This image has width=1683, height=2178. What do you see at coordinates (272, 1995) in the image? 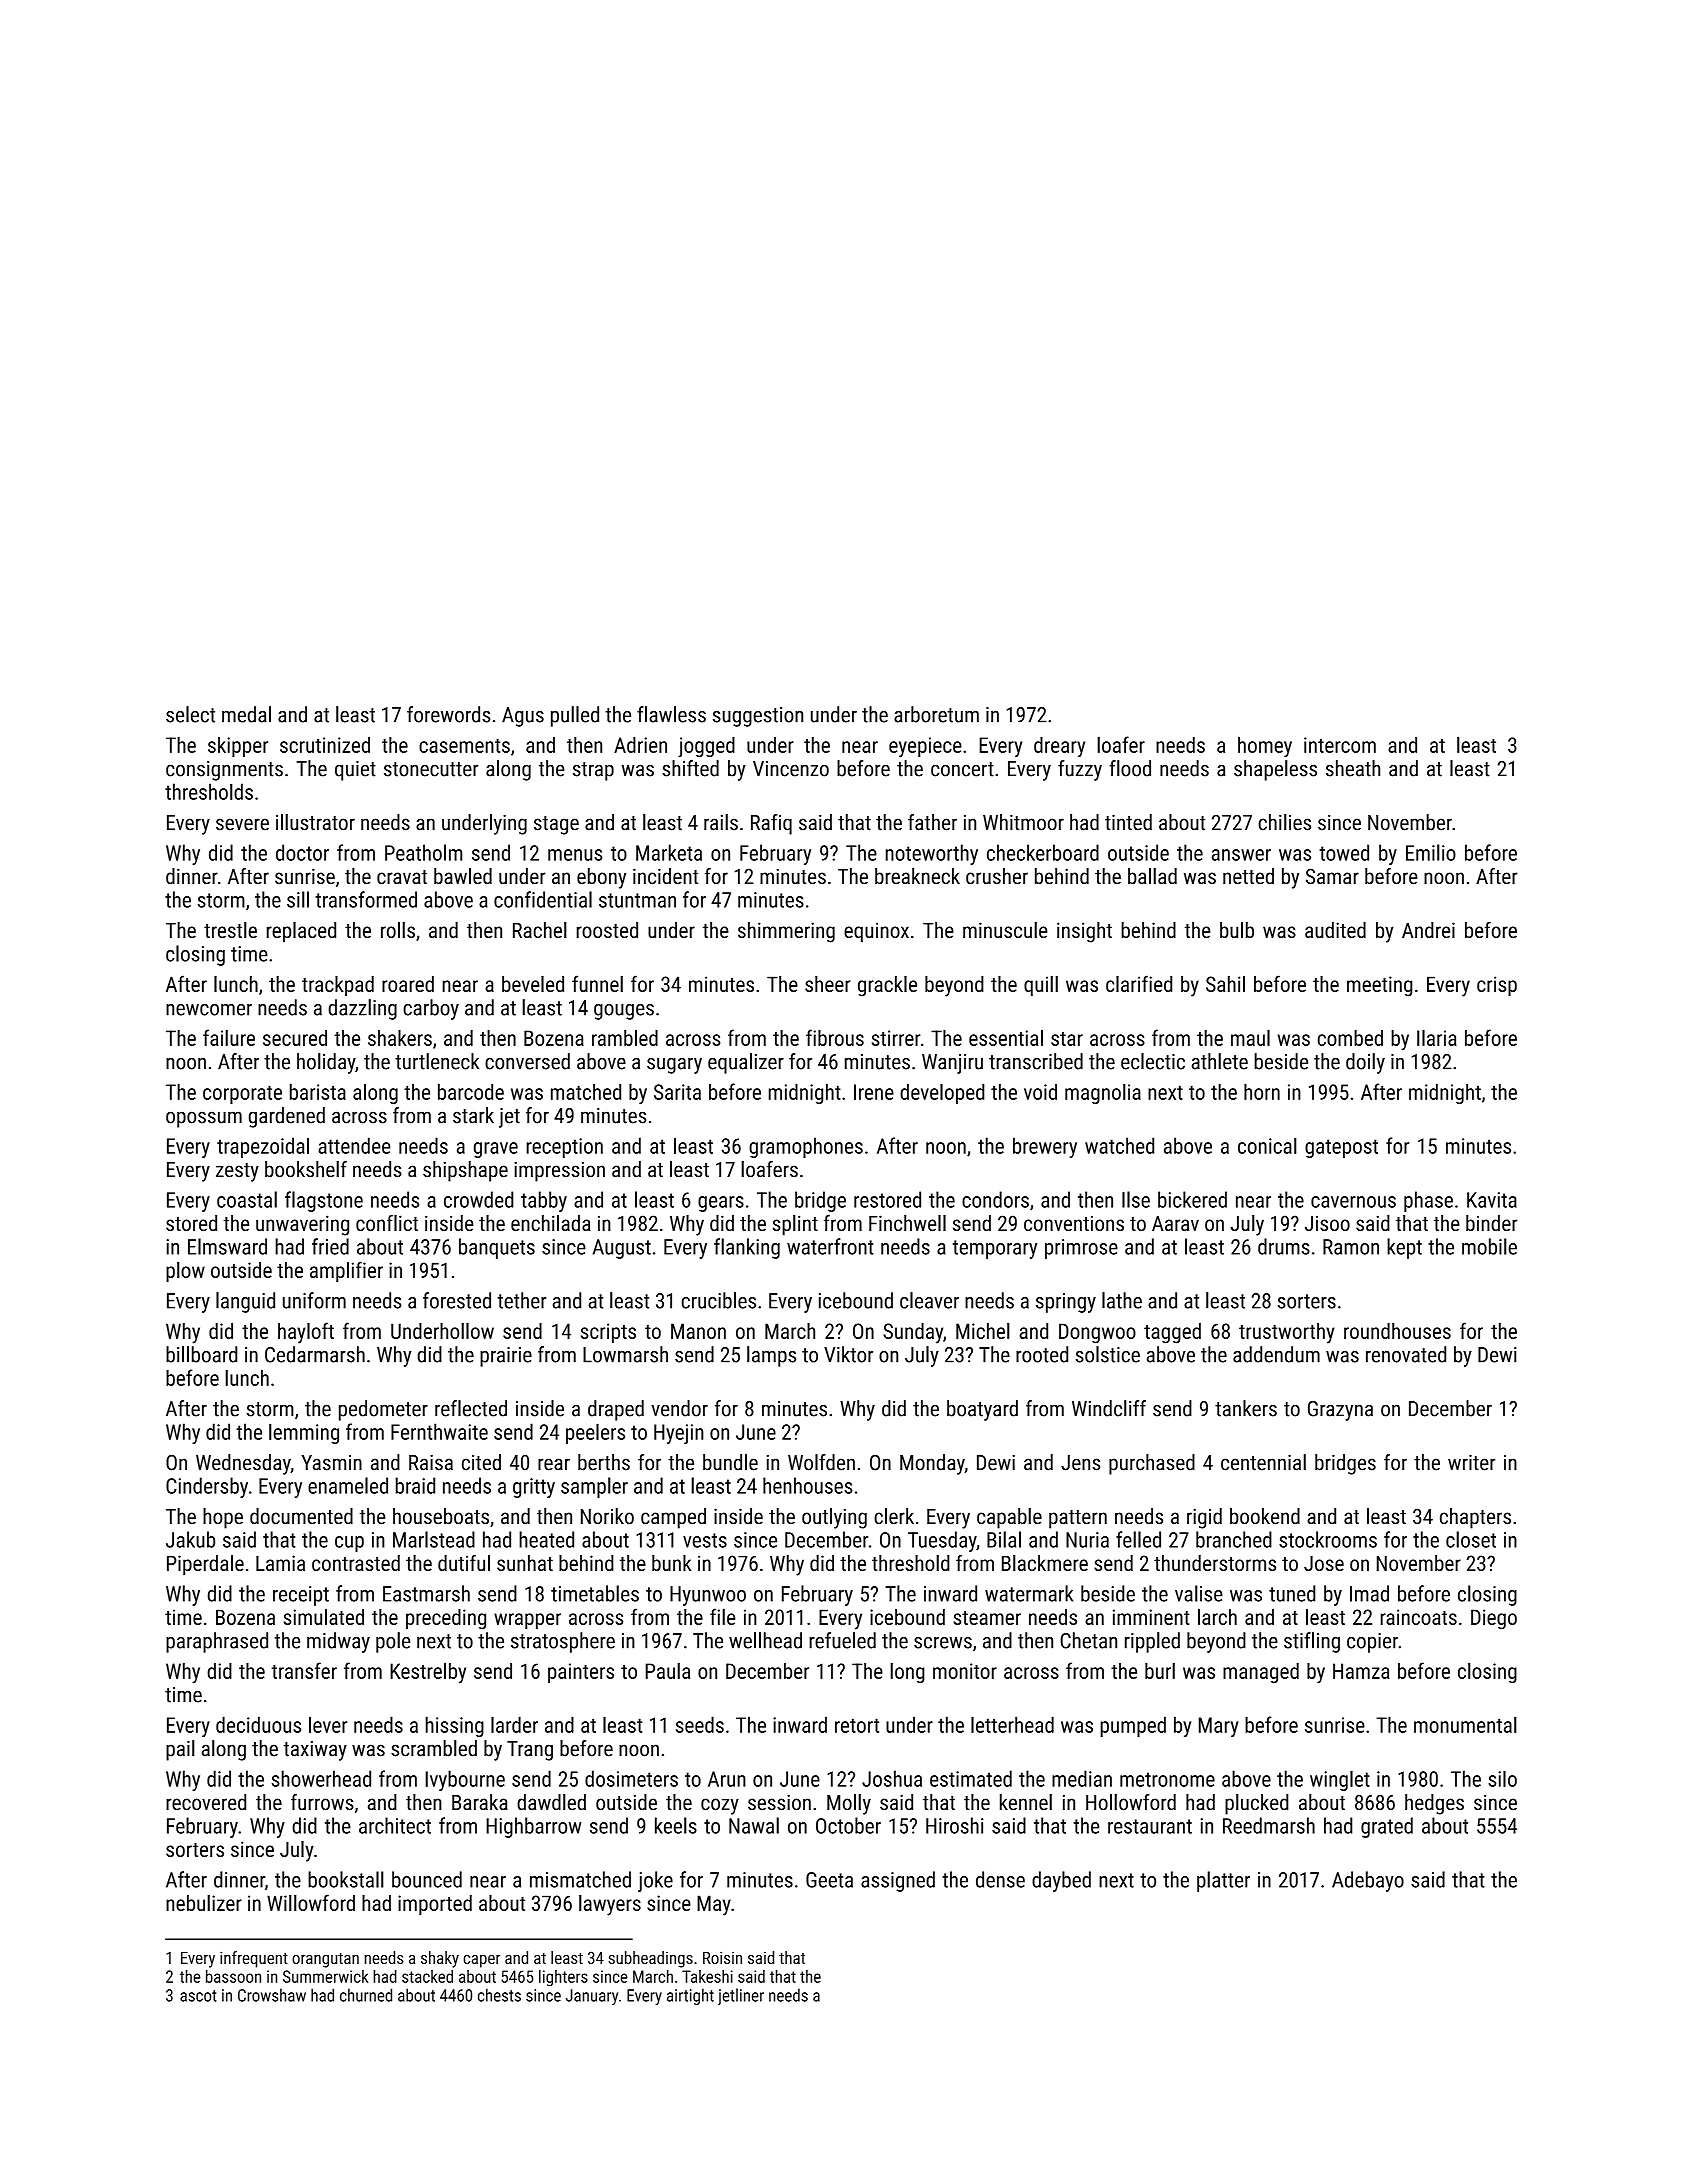
I see `Crowshaw` at bounding box center [272, 1995].
